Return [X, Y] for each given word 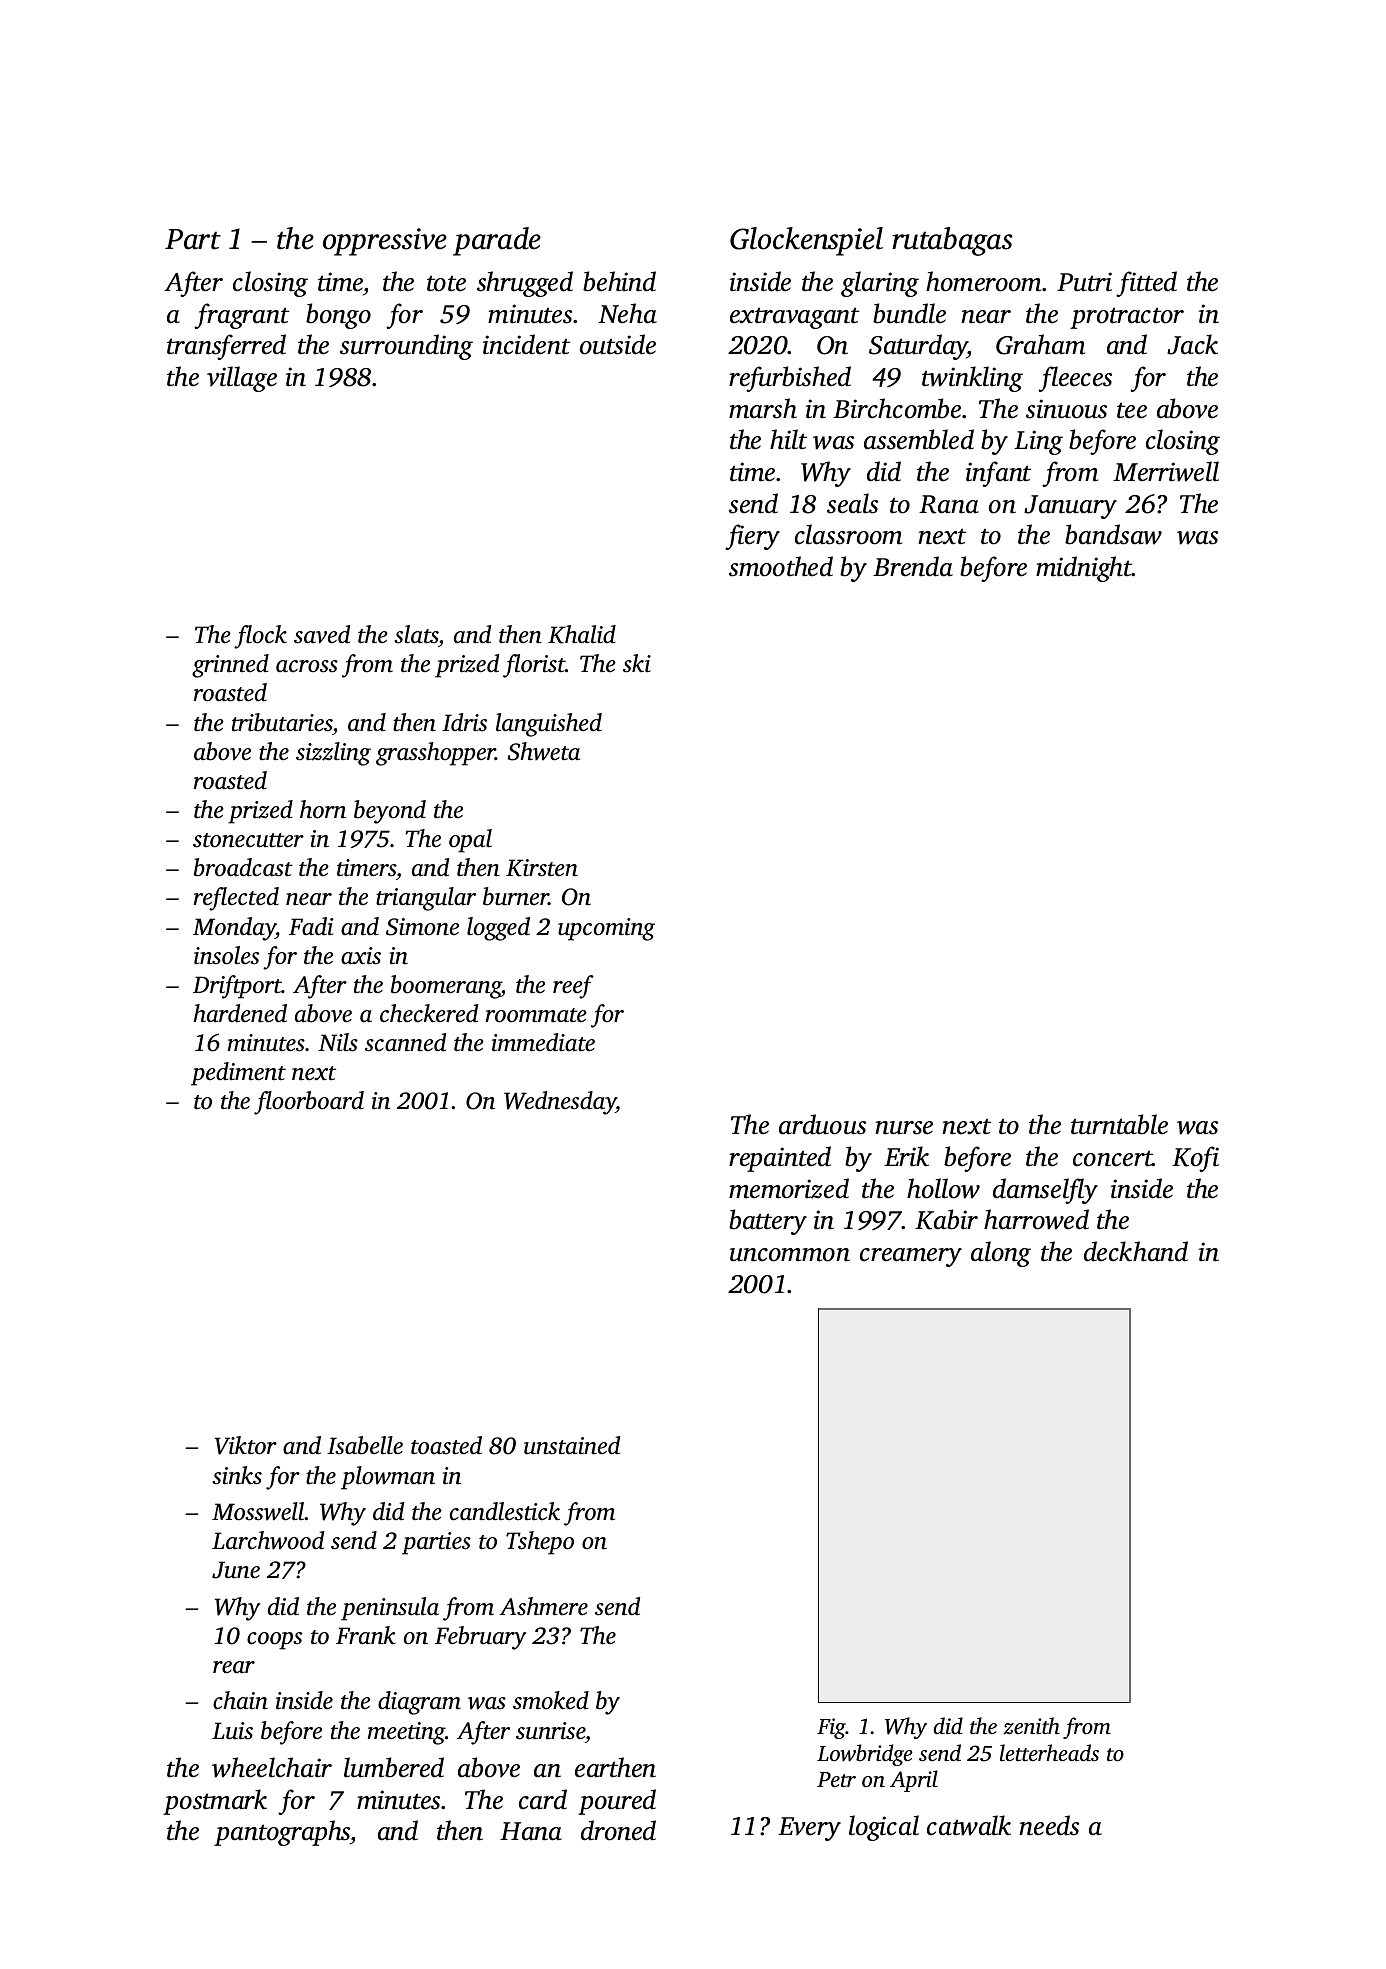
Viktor [246, 1445]
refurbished [790, 379]
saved [322, 634]
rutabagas [952, 241]
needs [1049, 1825]
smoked [551, 1700]
